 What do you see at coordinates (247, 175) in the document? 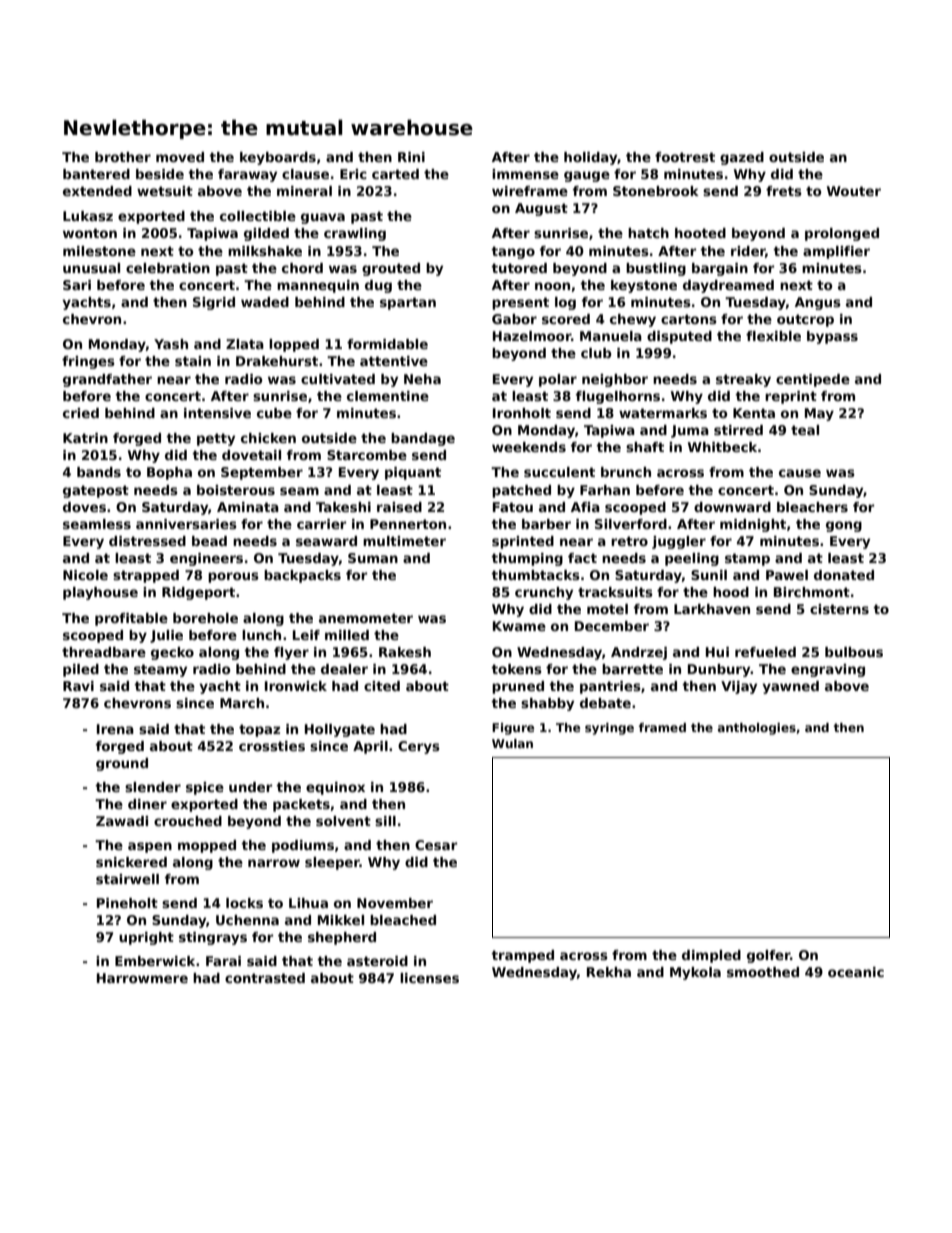
I see `faraway` at bounding box center [247, 175].
